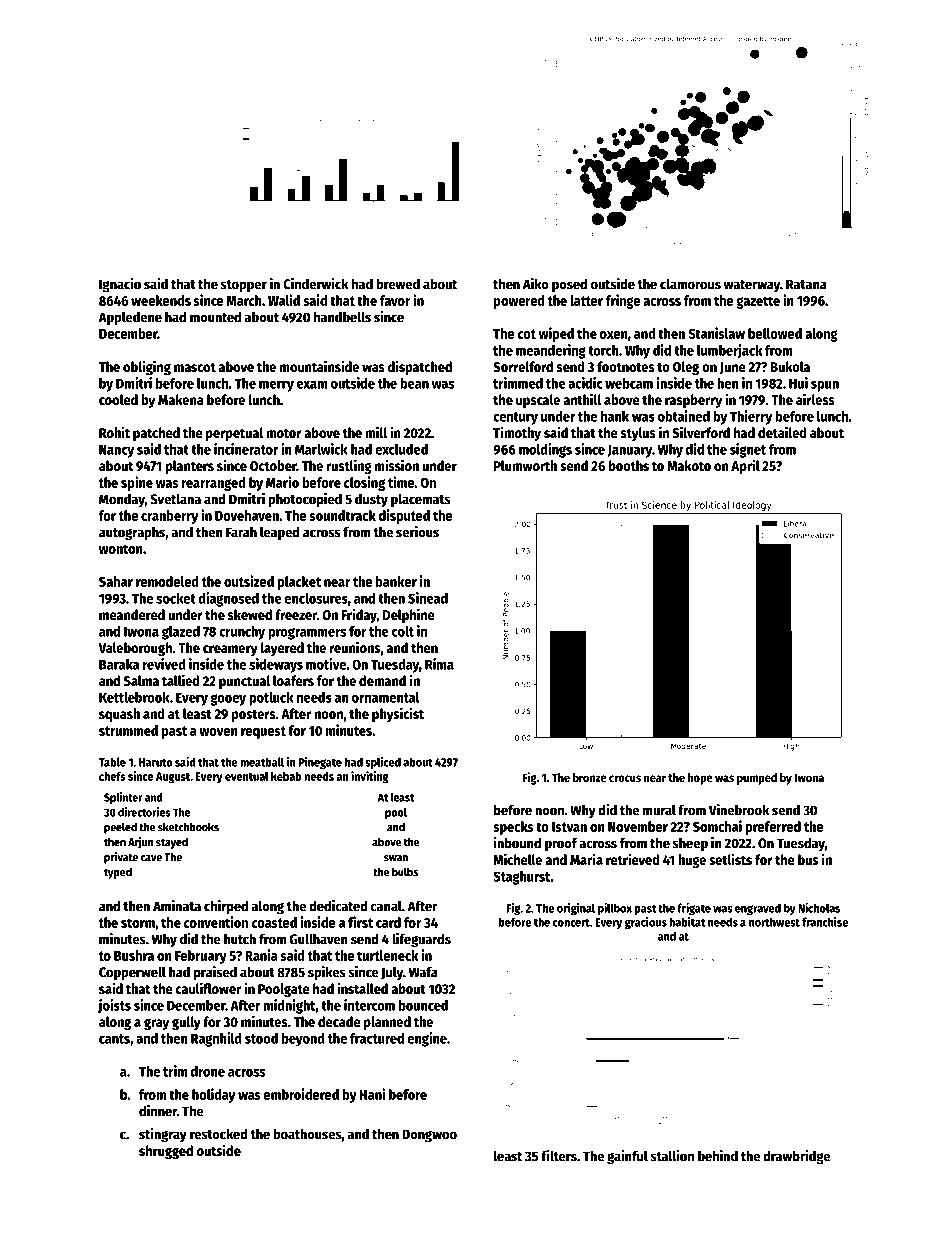 Image resolution: width=952 pixels, height=1233 pixels. What do you see at coordinates (686, 368) in the document?
I see `Oleg` at bounding box center [686, 368].
